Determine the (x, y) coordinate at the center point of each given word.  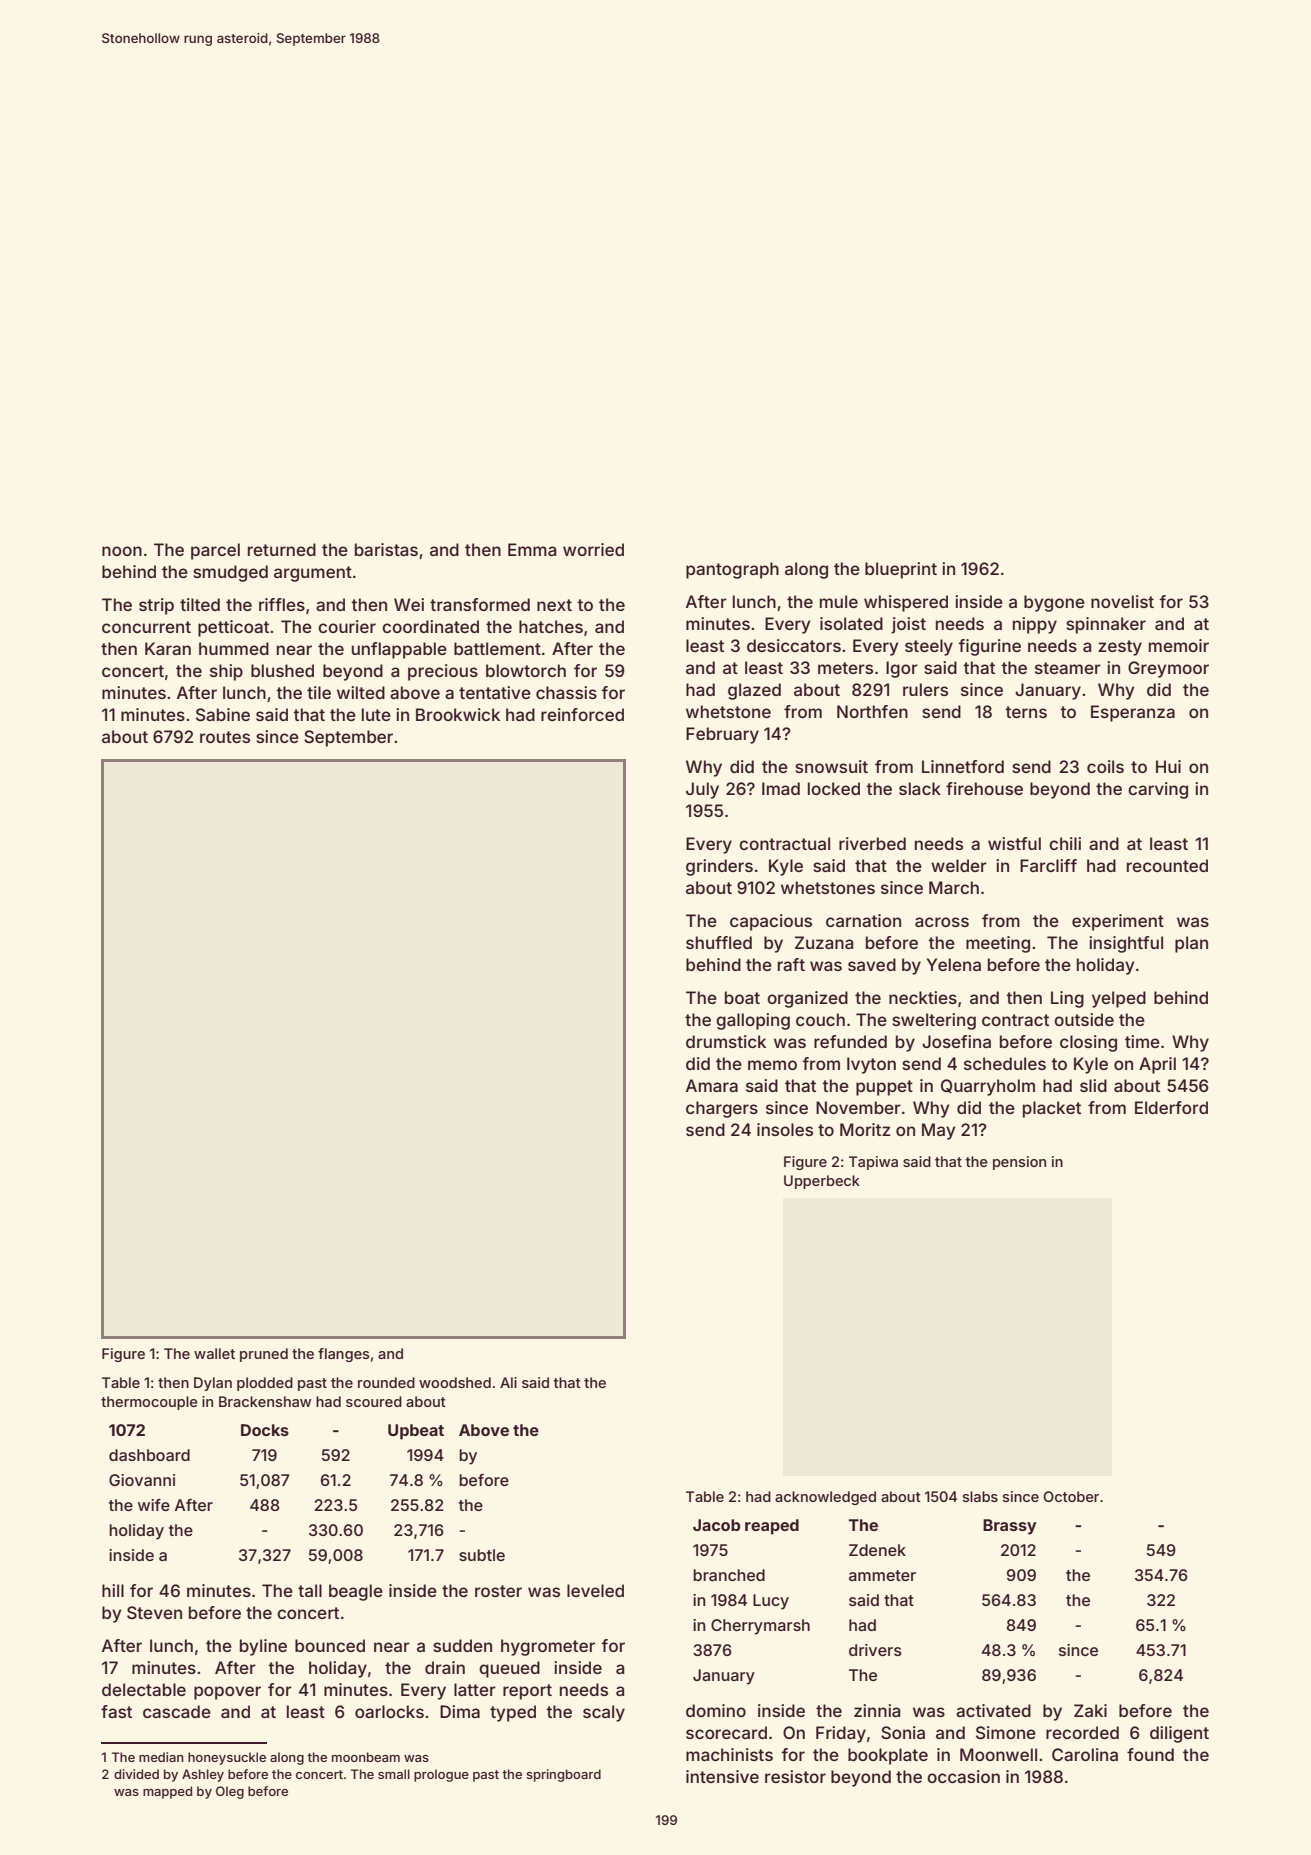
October (1071, 1496)
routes (225, 737)
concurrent (146, 627)
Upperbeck (822, 1182)
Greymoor (1168, 669)
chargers (722, 1109)
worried (593, 549)
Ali (508, 1382)
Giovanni (142, 1480)
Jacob (716, 1525)
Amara (712, 1085)
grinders (719, 867)
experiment (1118, 922)
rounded (386, 1382)
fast (116, 1711)
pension (1019, 1163)
